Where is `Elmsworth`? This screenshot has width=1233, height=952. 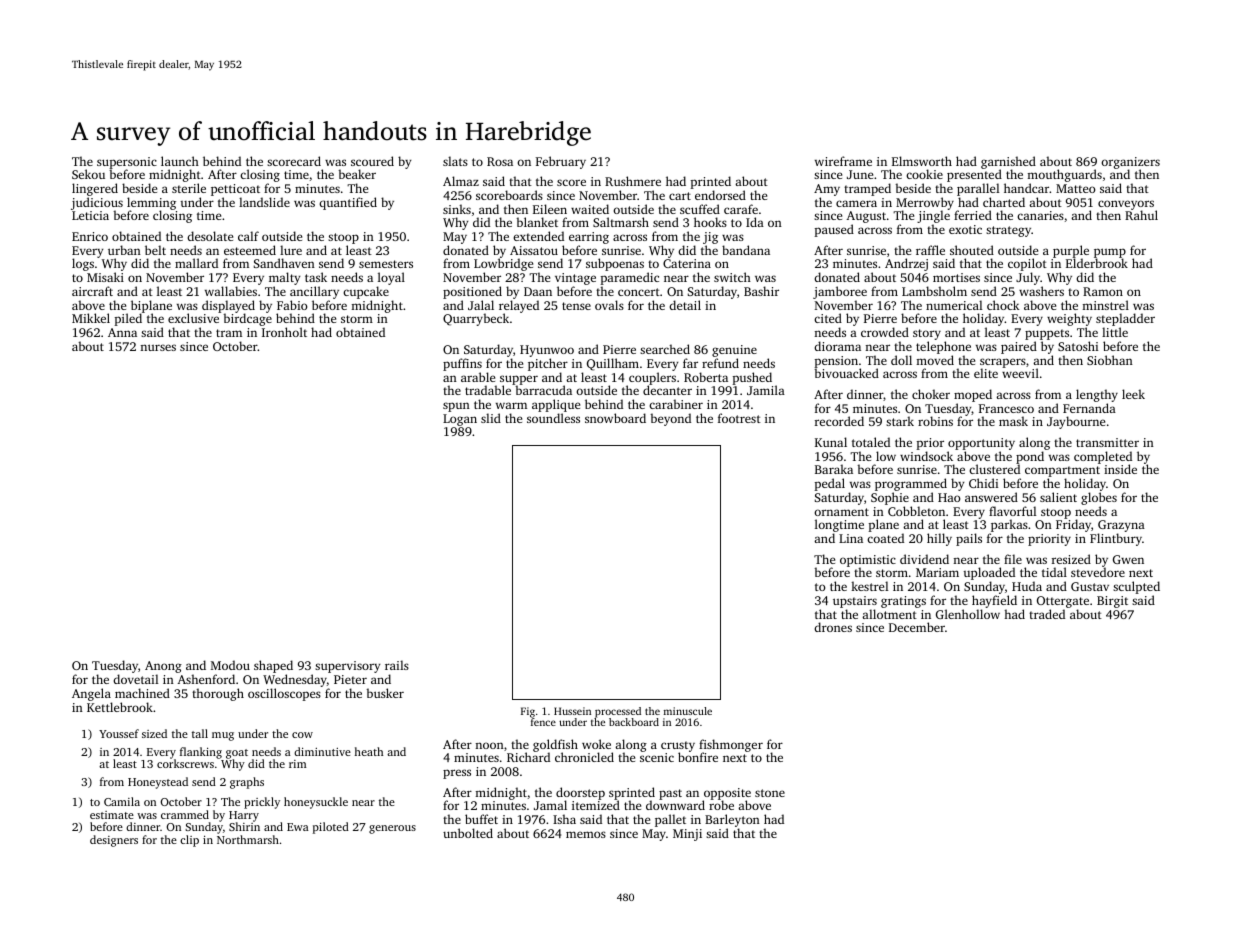 Elmsworth is located at coordinates (922, 161).
